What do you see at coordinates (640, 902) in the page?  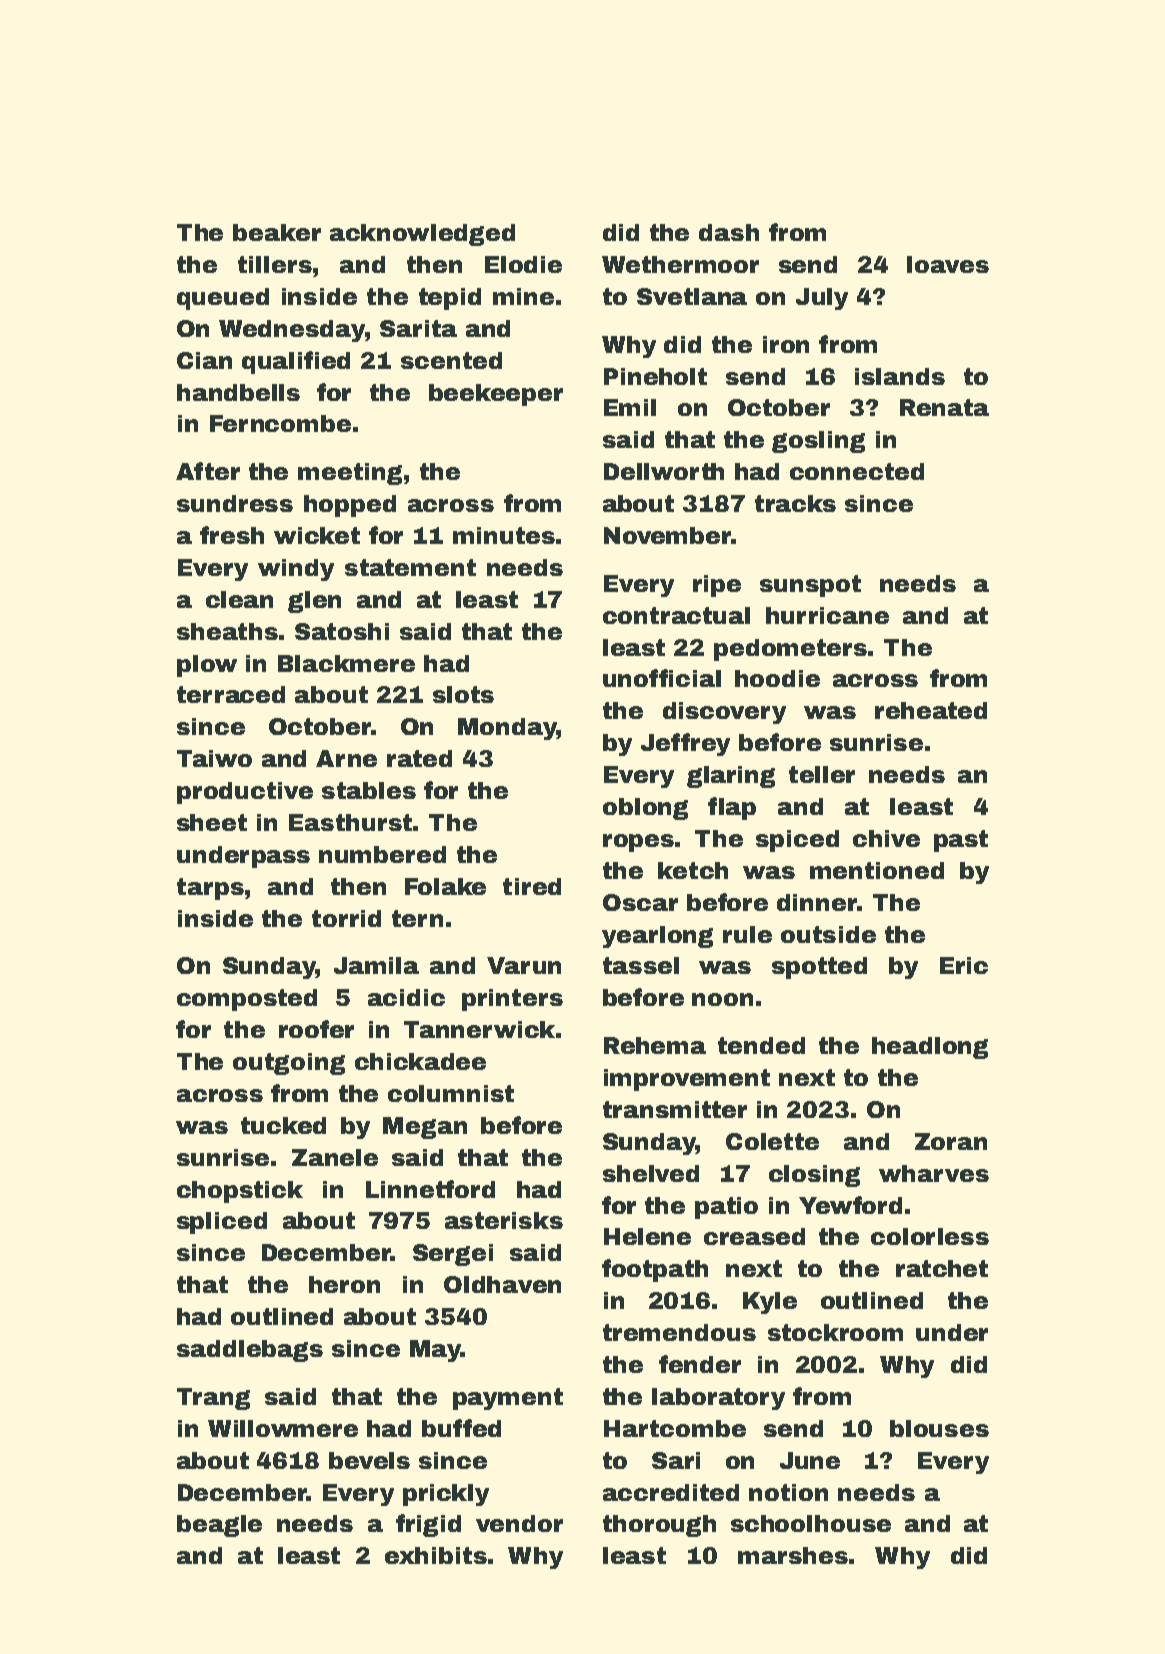 I see `Oscar` at bounding box center [640, 902].
